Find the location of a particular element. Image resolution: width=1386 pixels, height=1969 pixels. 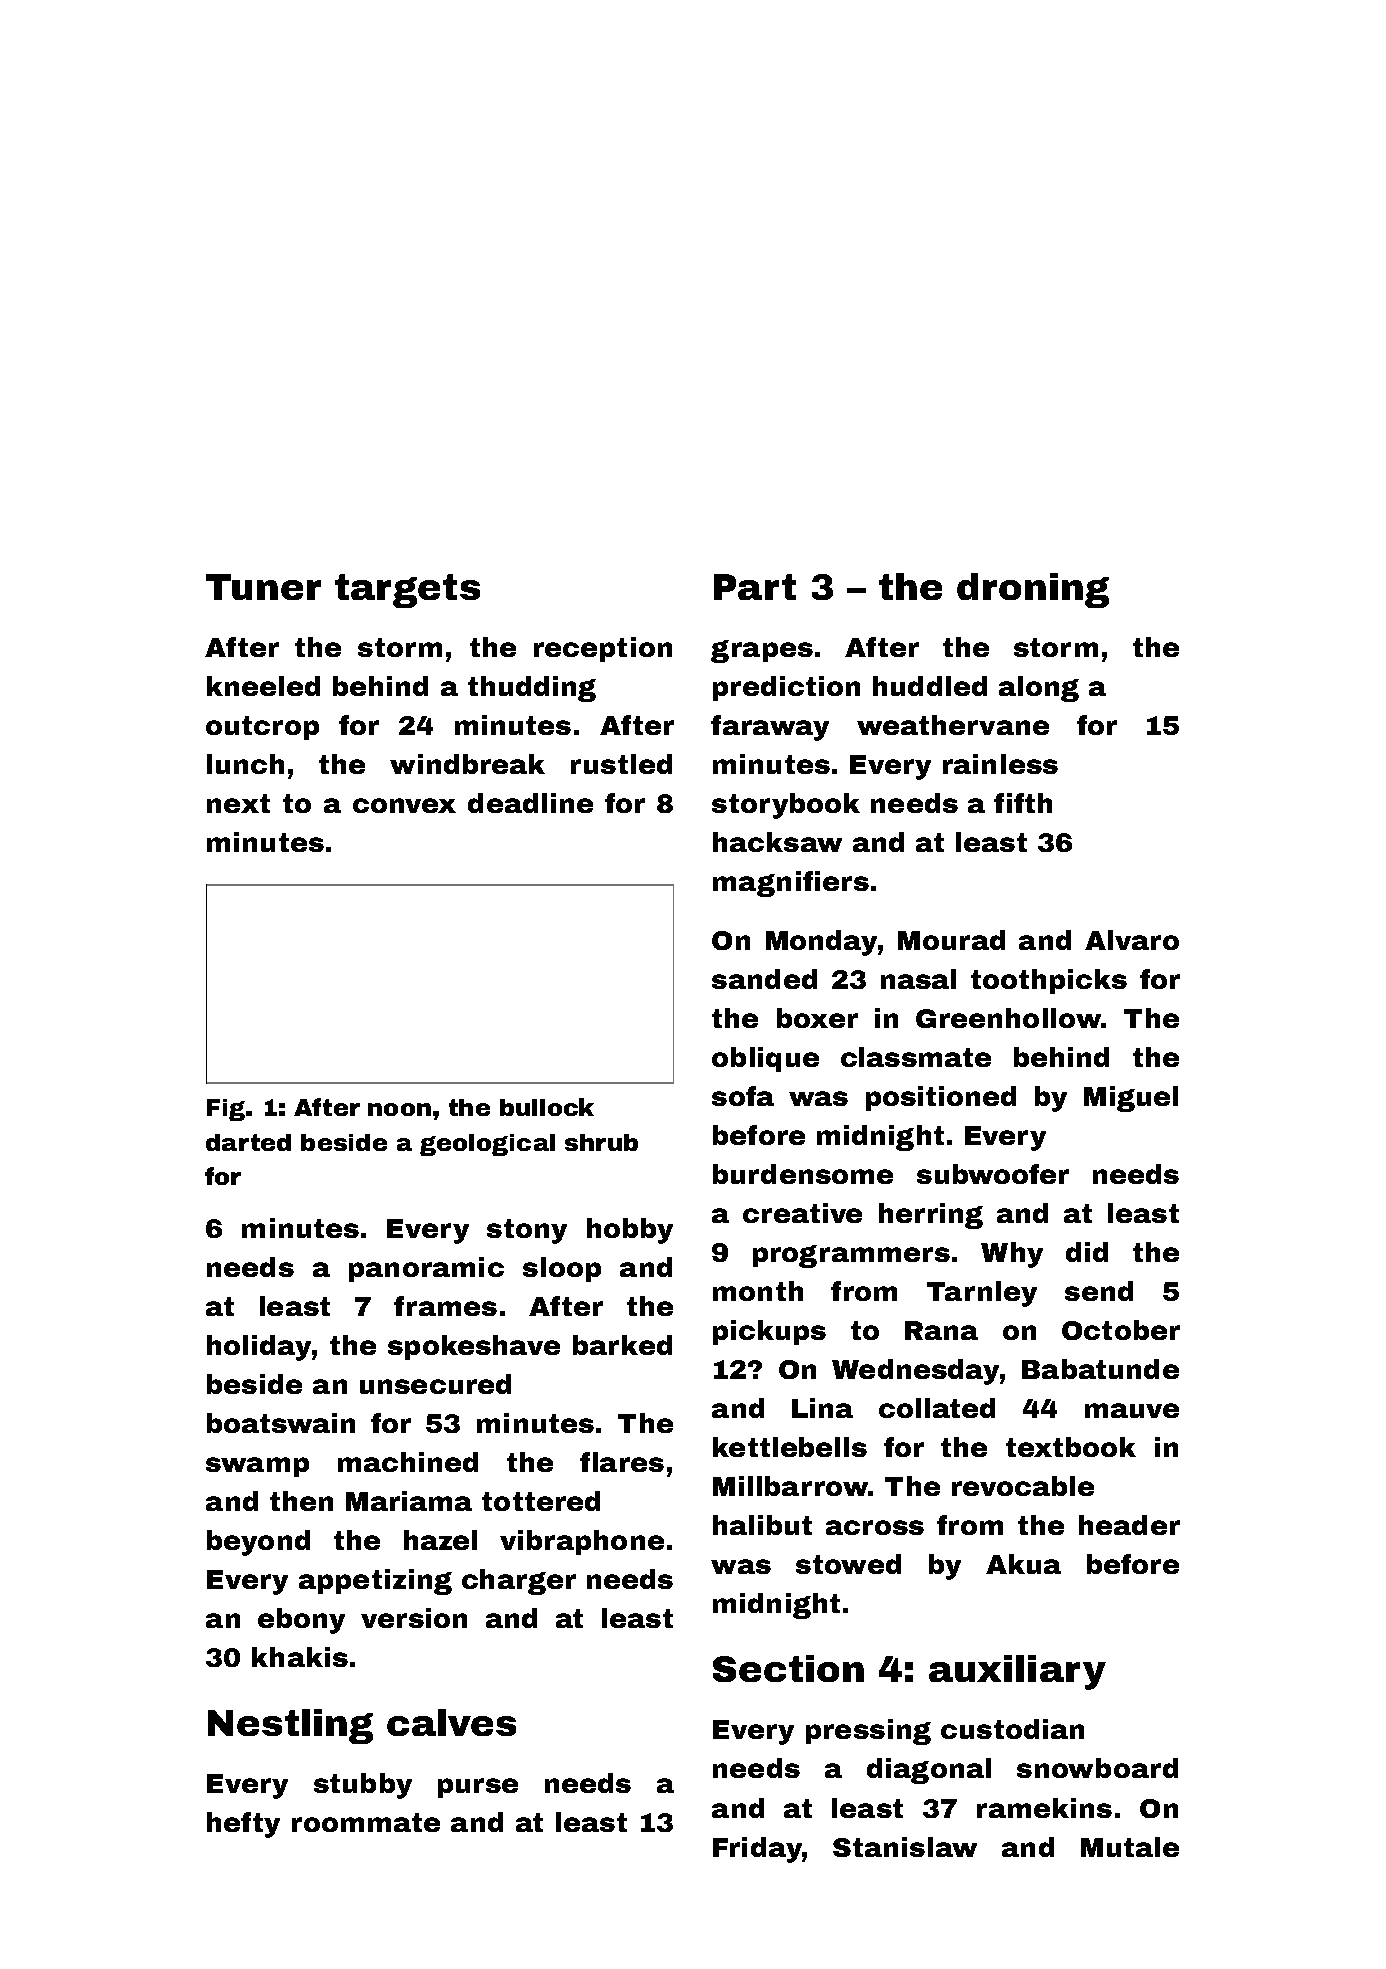

sofa is located at coordinates (743, 1096).
